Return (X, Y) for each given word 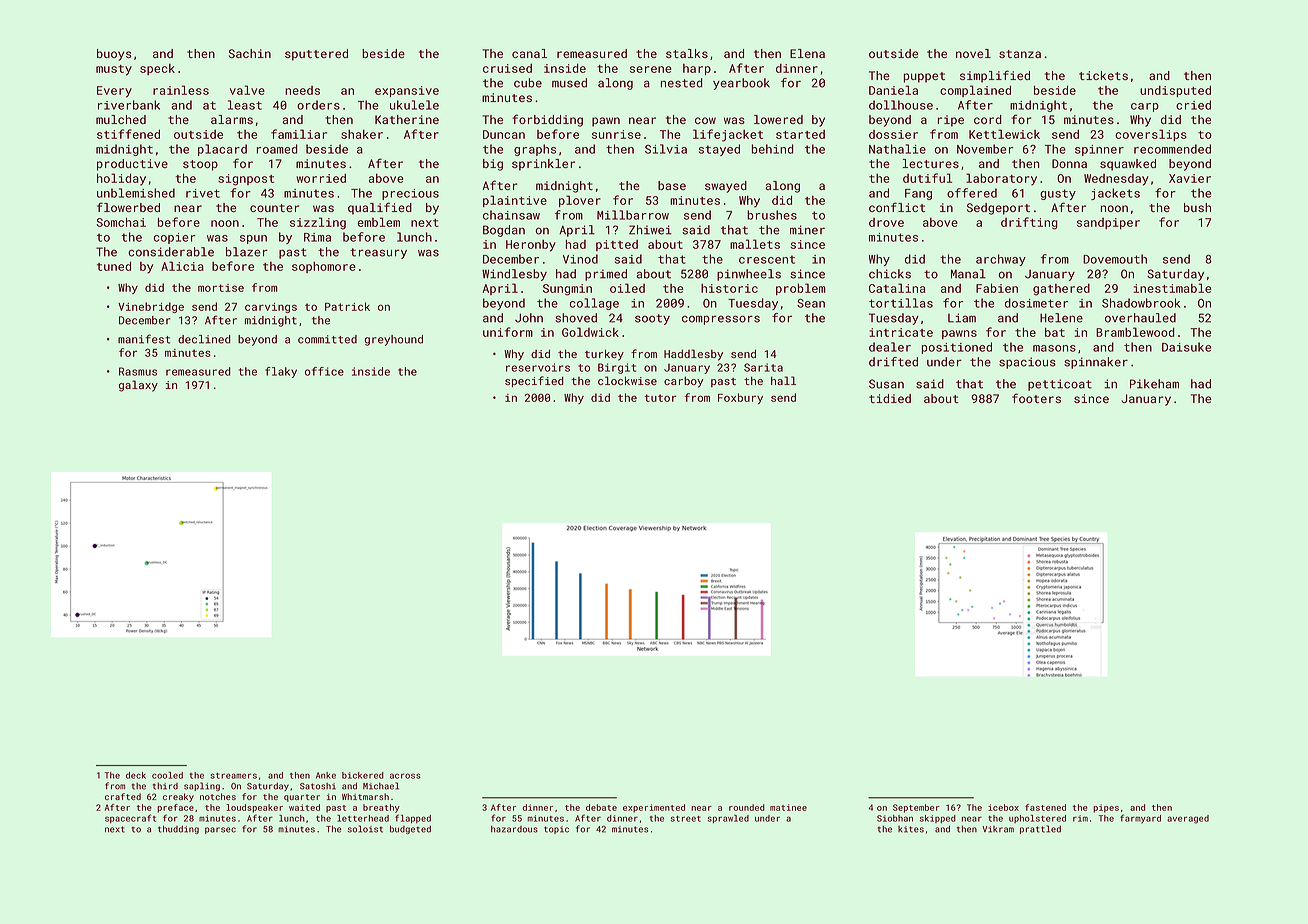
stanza (1020, 54)
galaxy (138, 386)
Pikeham (1154, 384)
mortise (221, 288)
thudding (178, 829)
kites (911, 829)
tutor (660, 398)
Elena (807, 53)
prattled (1040, 829)
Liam (962, 318)
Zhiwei (650, 230)
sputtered (316, 55)
